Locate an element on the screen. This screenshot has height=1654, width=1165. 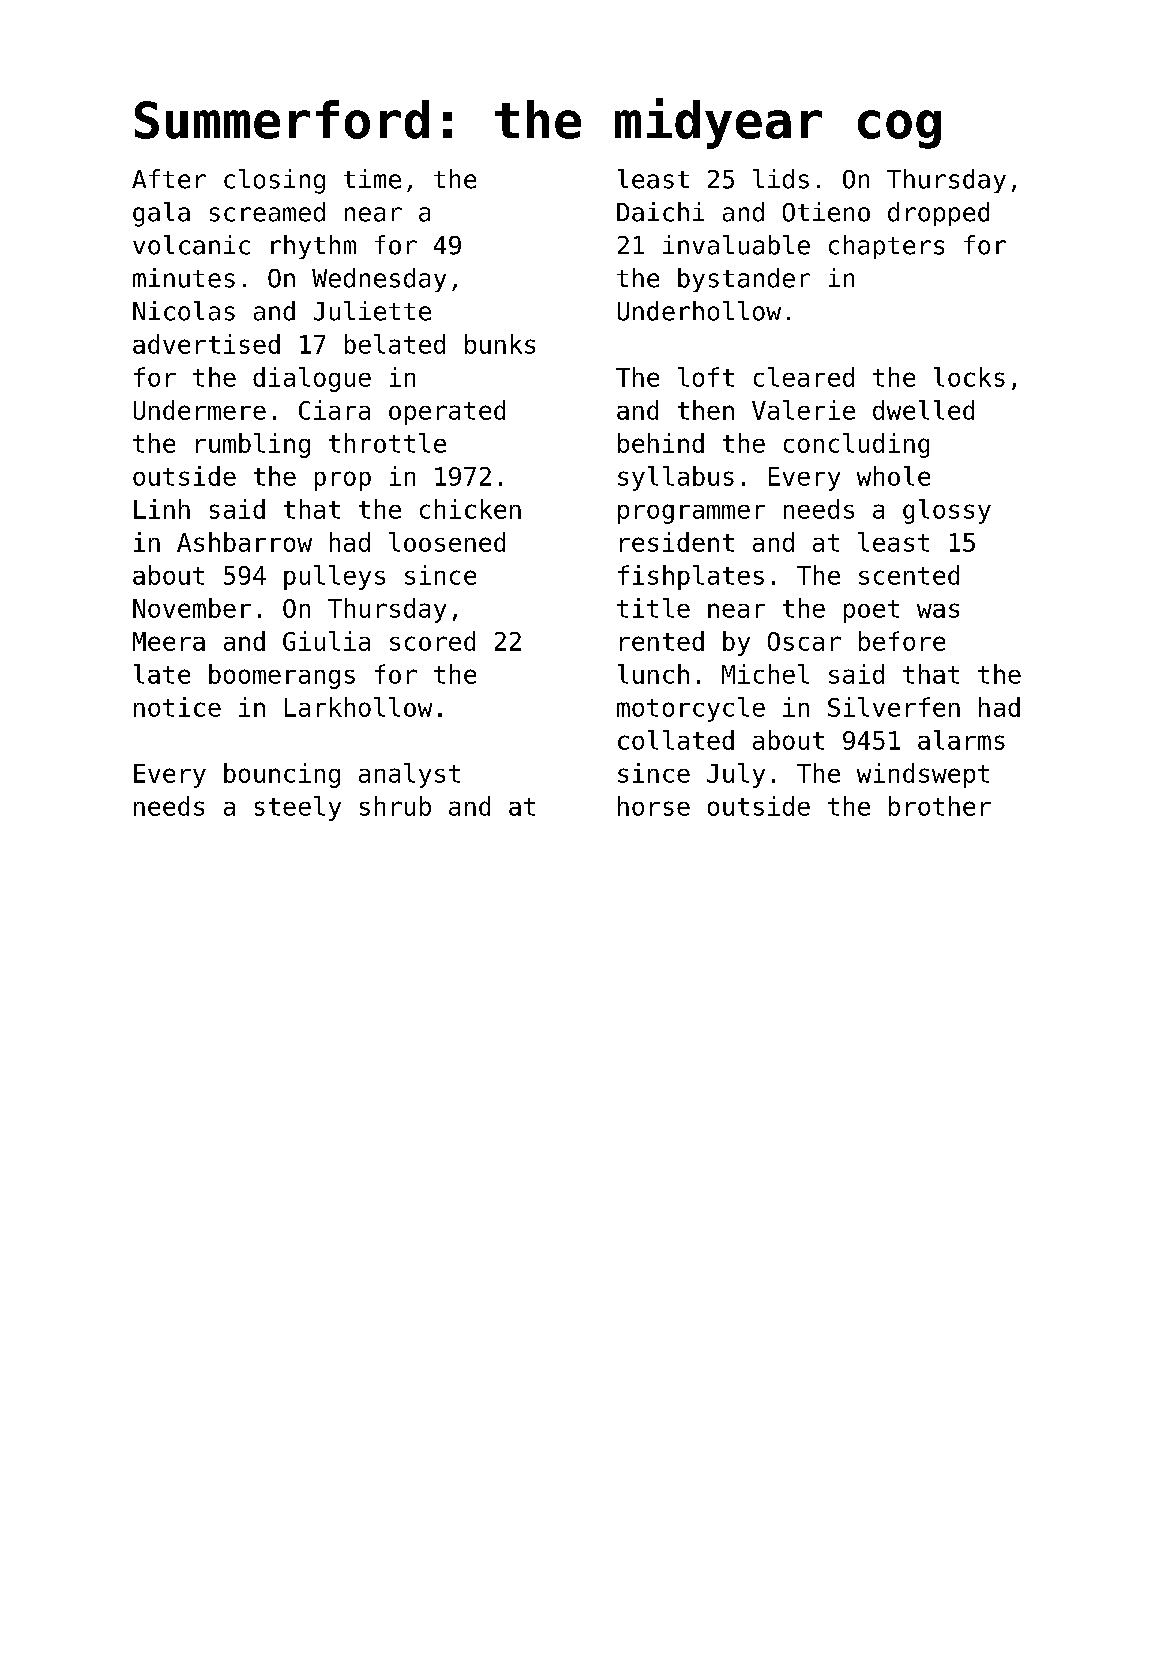
whole is located at coordinates (893, 476).
